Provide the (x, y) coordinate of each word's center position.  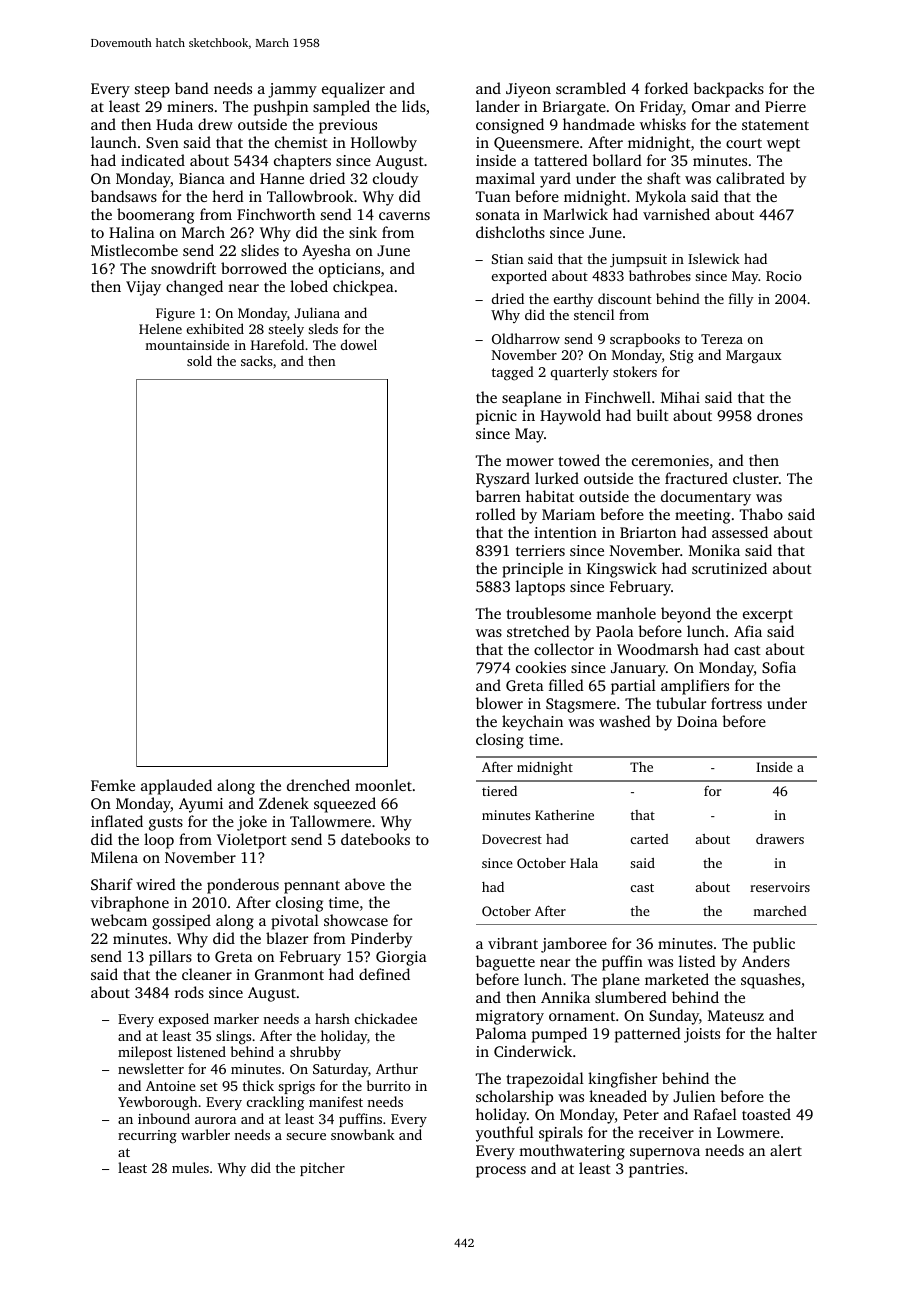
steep (152, 91)
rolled (496, 514)
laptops (540, 588)
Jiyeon (528, 90)
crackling (275, 1103)
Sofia (779, 667)
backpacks (728, 90)
